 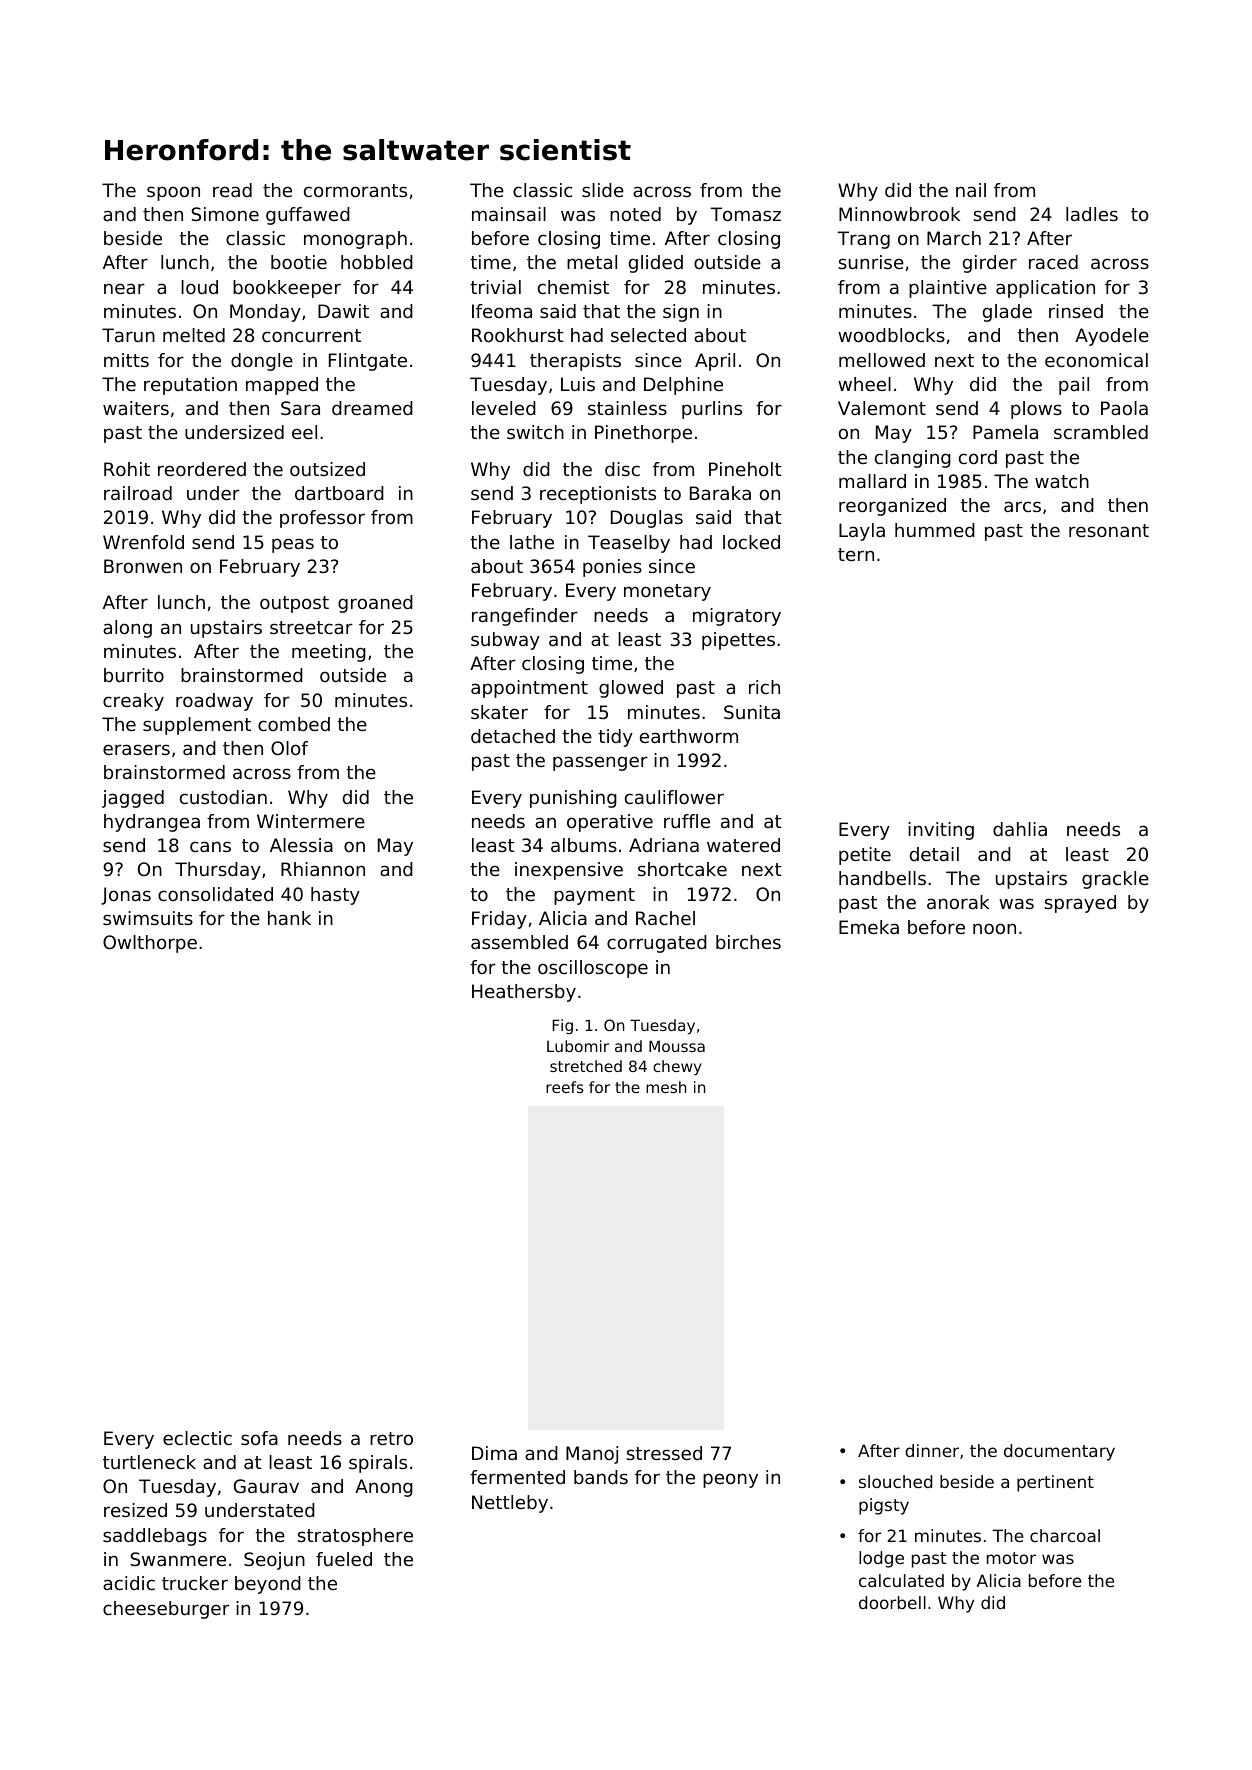 I want to click on peas, so click(x=293, y=545).
